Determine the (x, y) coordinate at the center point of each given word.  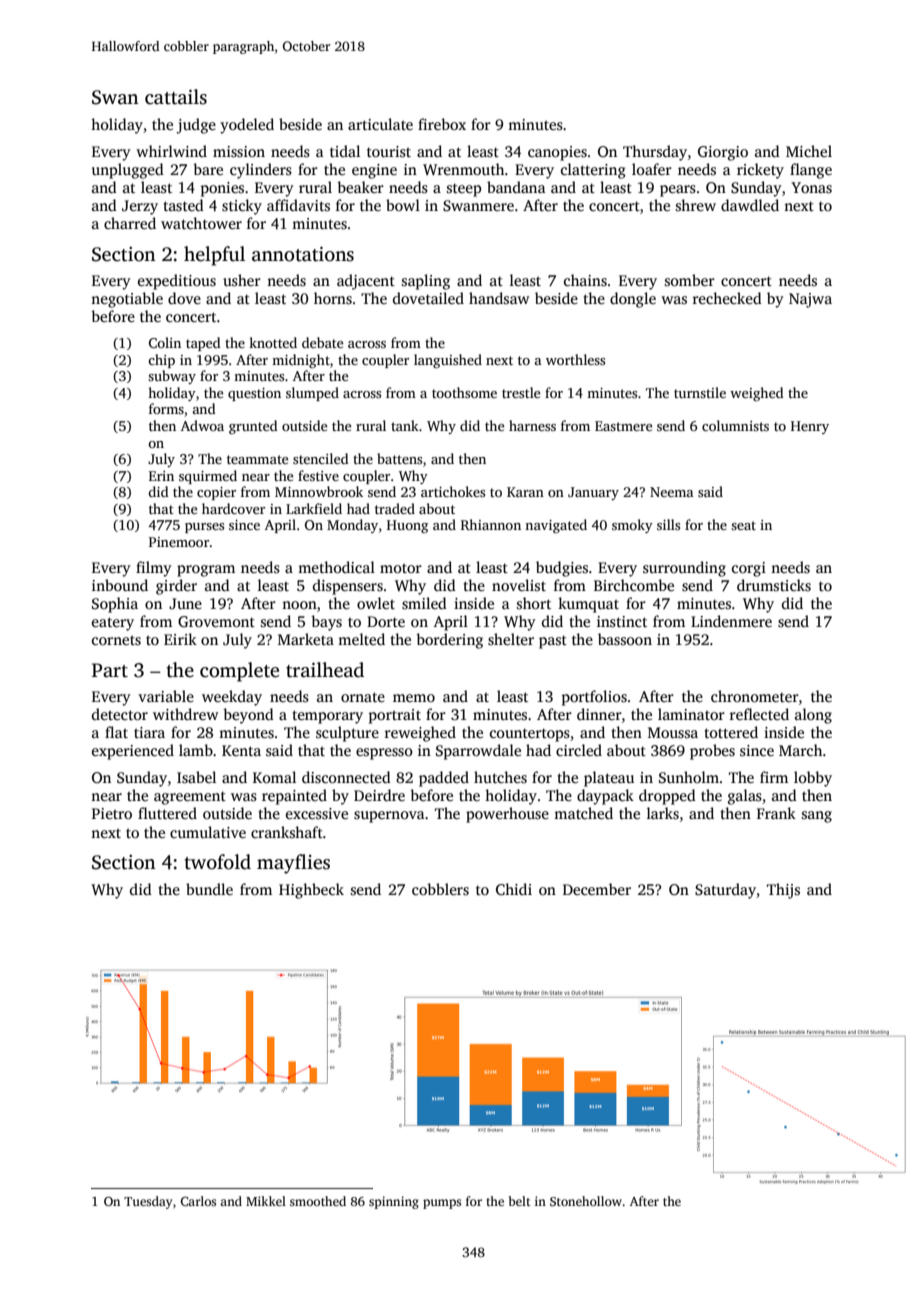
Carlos (198, 1201)
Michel (809, 151)
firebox (442, 124)
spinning (394, 1202)
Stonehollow (586, 1201)
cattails (176, 97)
